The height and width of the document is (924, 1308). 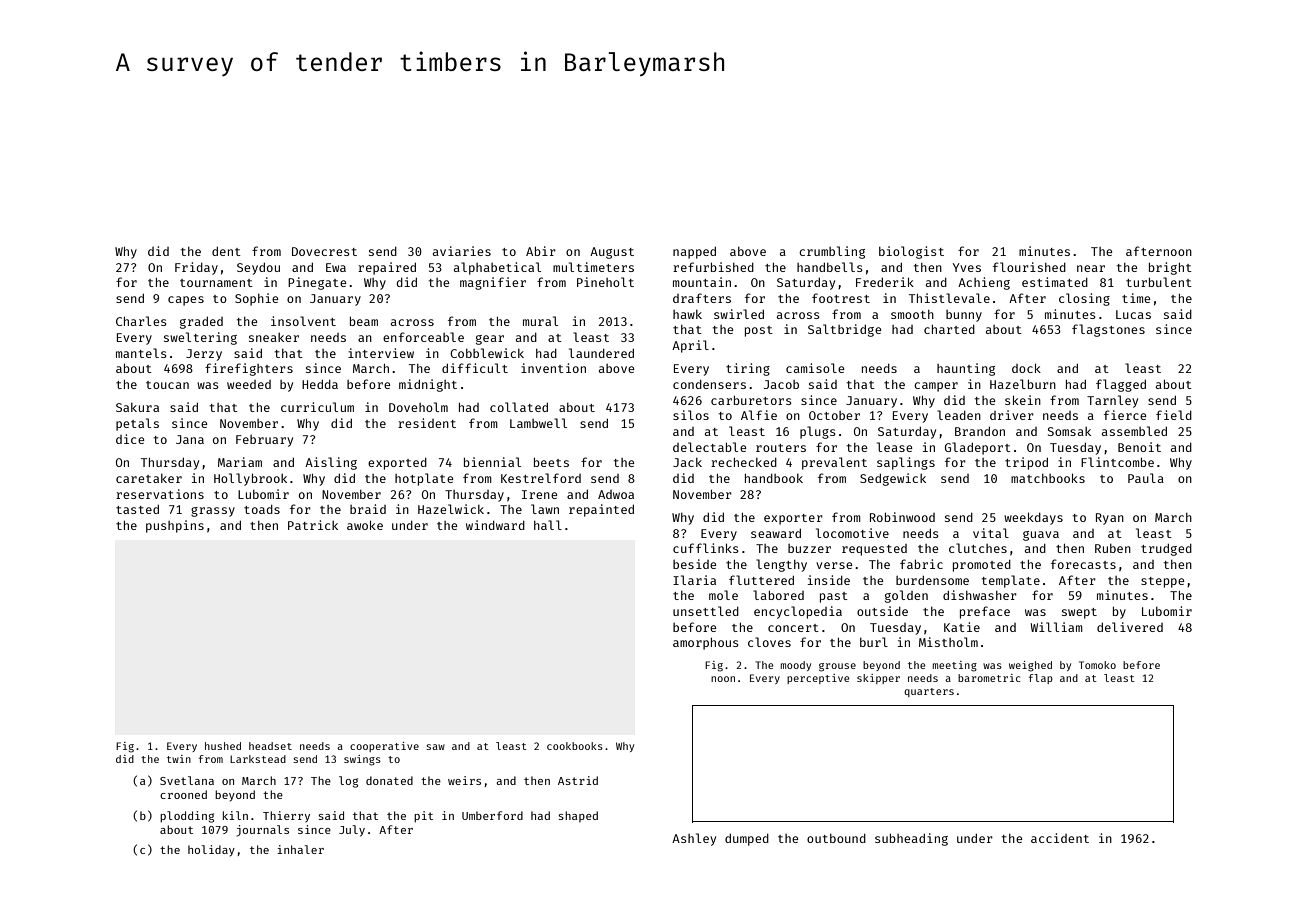 I want to click on tournament, so click(x=216, y=283).
